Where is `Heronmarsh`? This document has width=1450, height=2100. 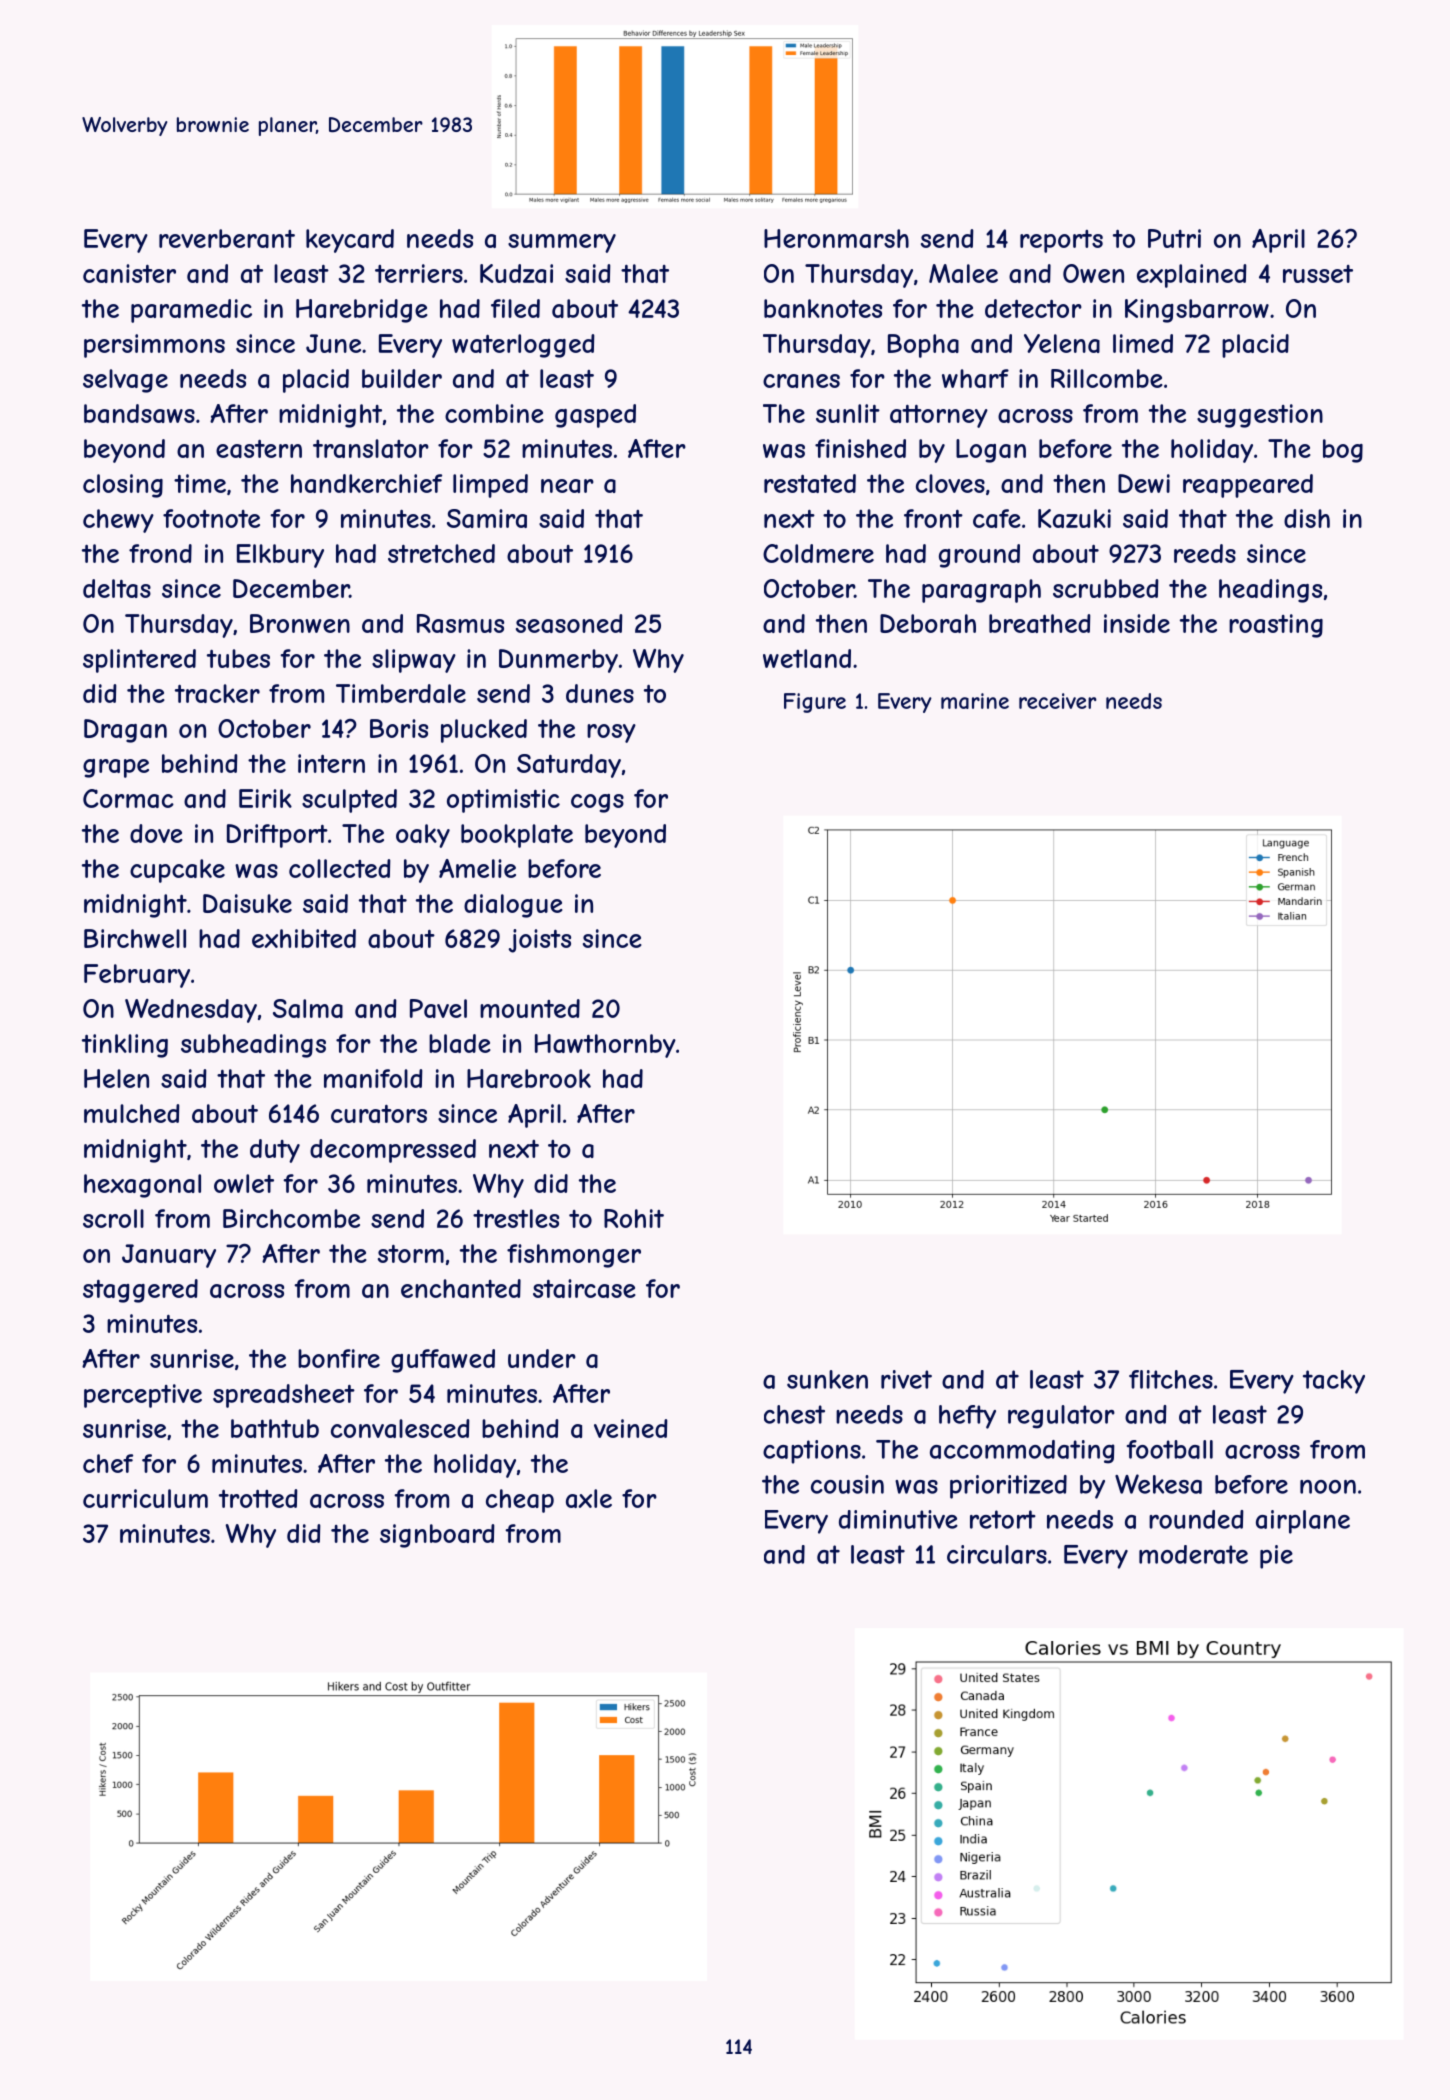 Heronmarsh is located at coordinates (836, 238).
